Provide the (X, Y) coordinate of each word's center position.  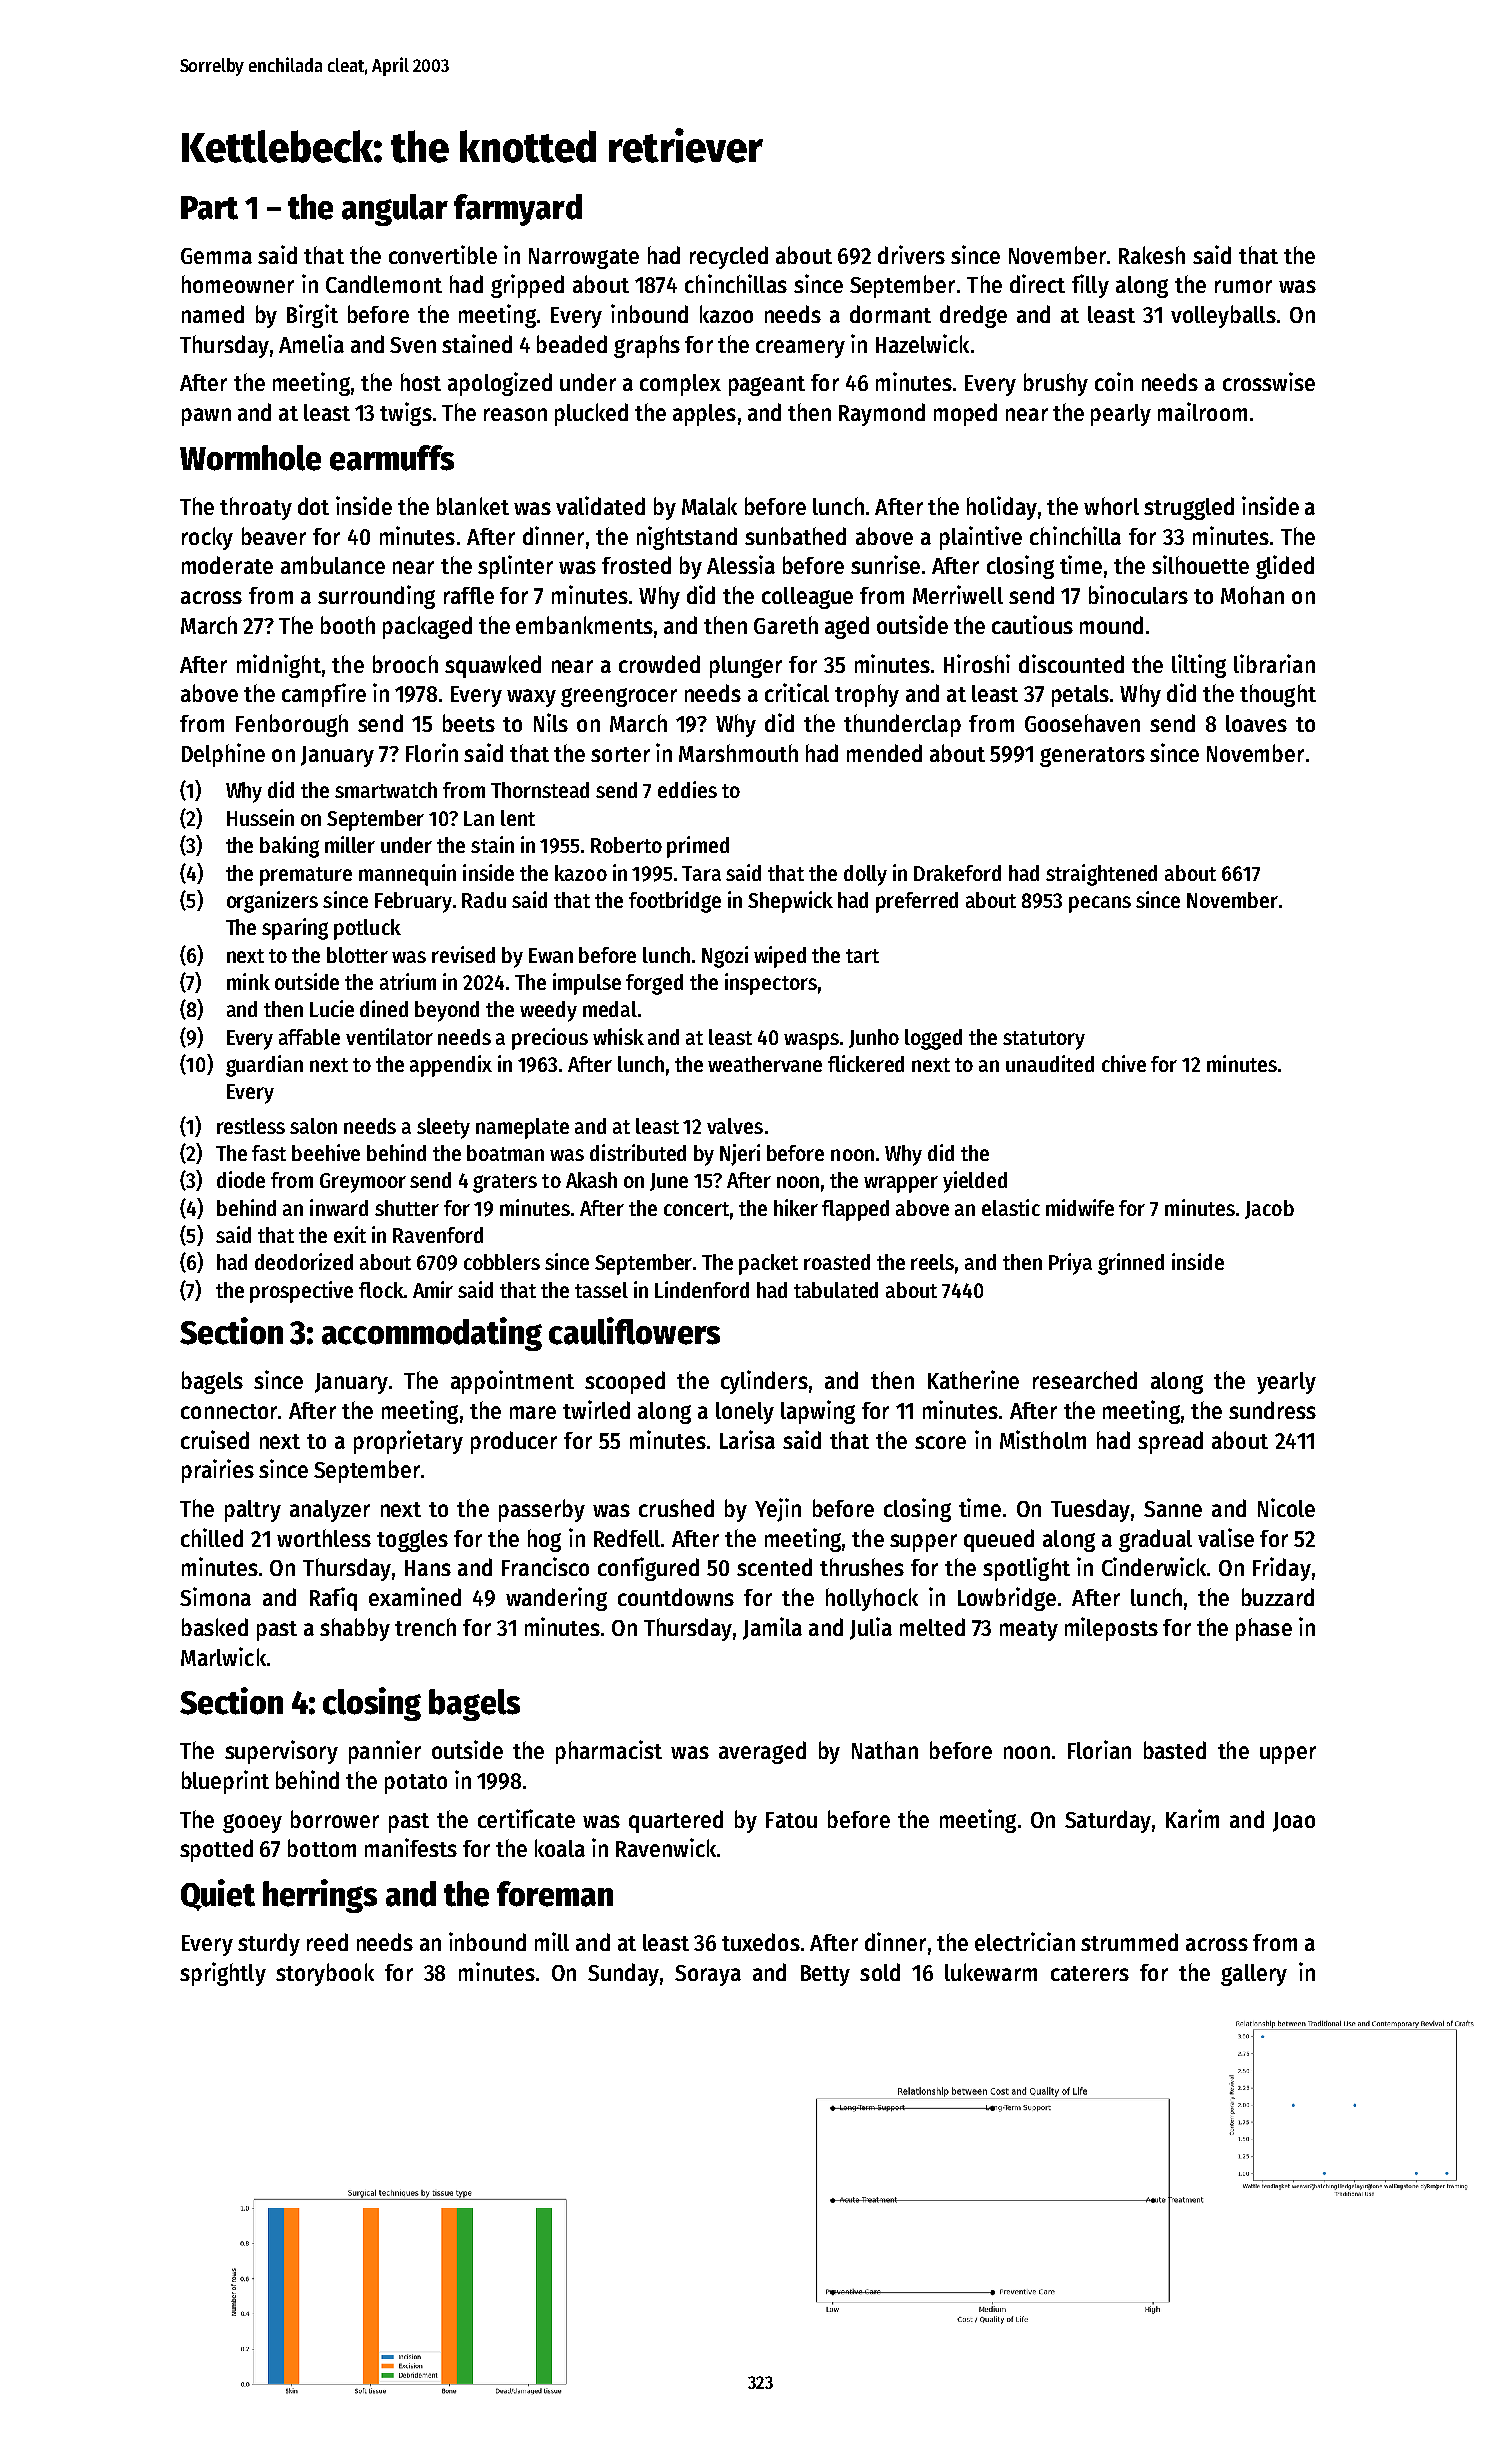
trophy (867, 695)
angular (395, 210)
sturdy (269, 1944)
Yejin (778, 1510)
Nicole (1286, 1507)
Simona (215, 1596)
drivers (911, 254)
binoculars (1138, 594)
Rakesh (1152, 255)
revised (463, 954)
